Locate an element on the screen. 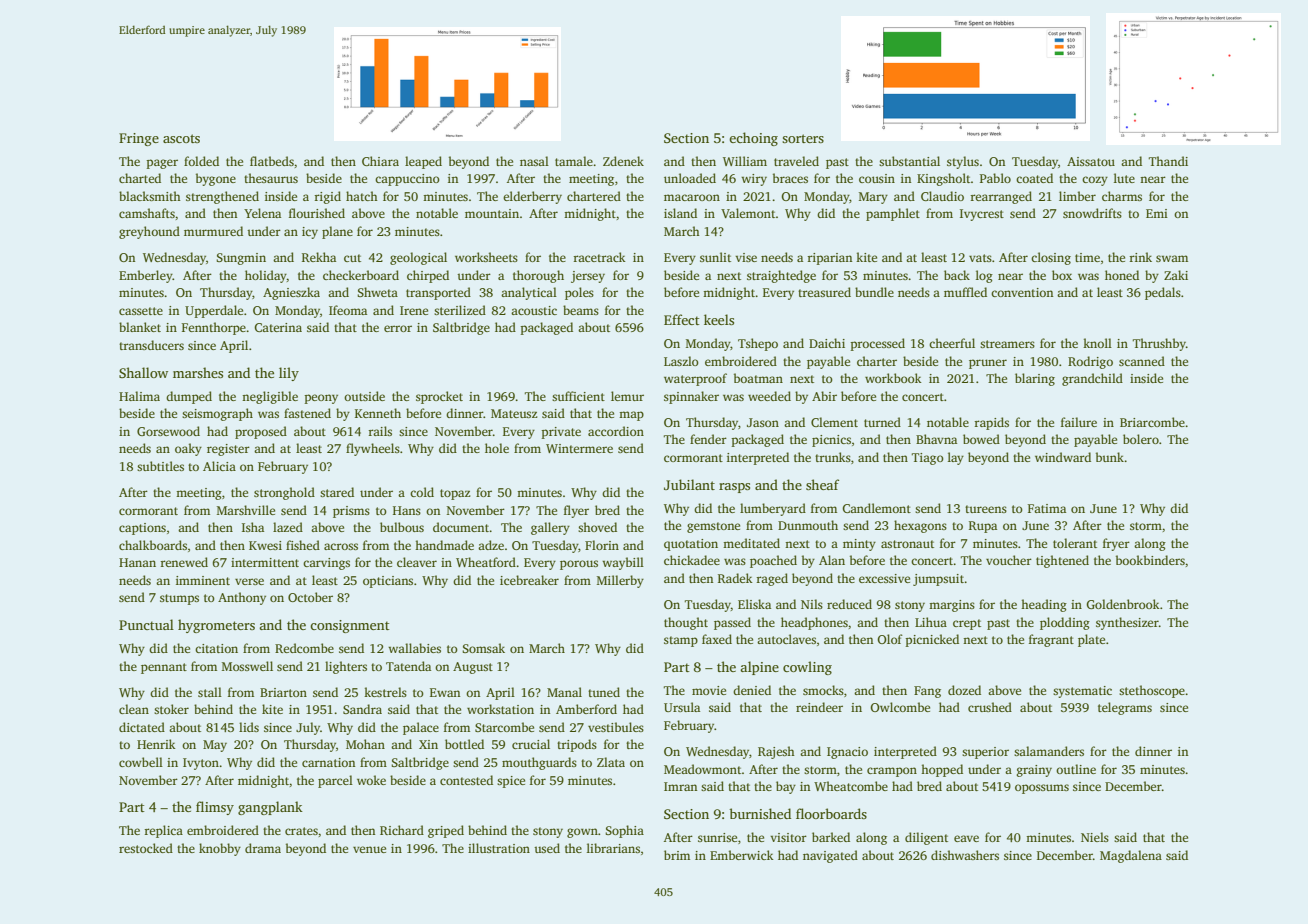 The height and width of the screenshot is (924, 1308). Zdenek is located at coordinates (623, 161).
